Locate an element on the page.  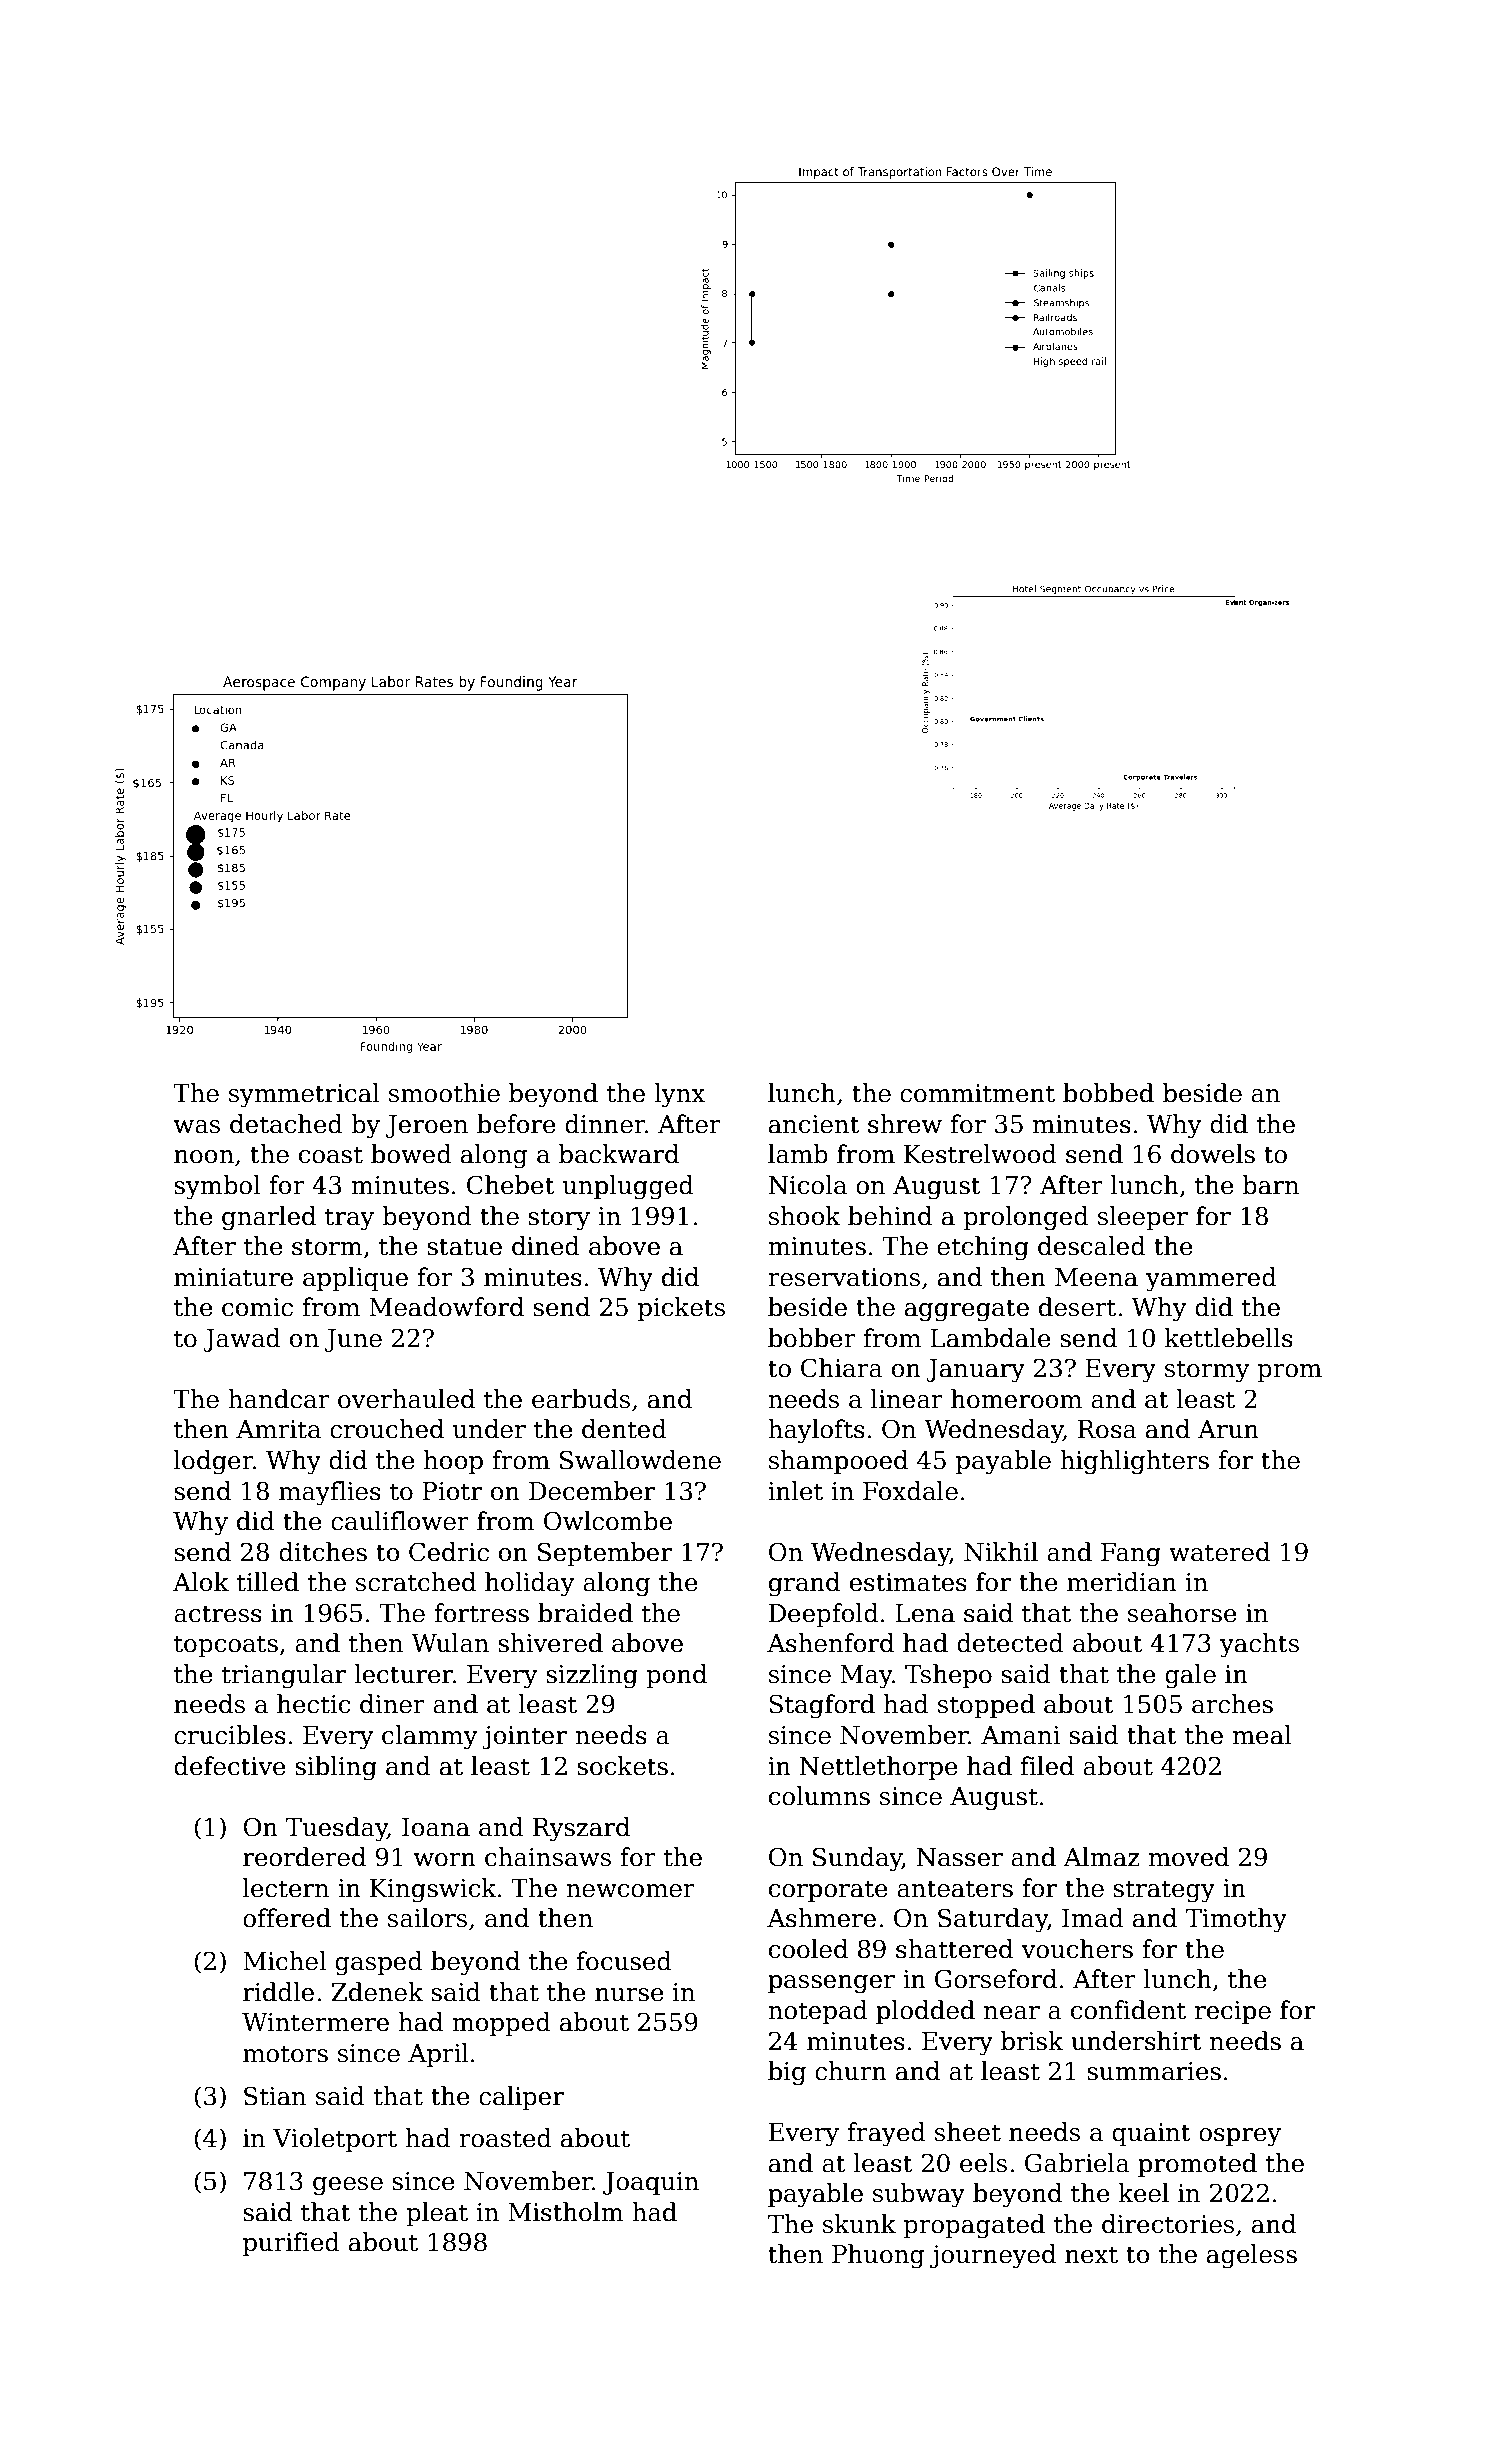
symmetrical is located at coordinates (304, 1095).
